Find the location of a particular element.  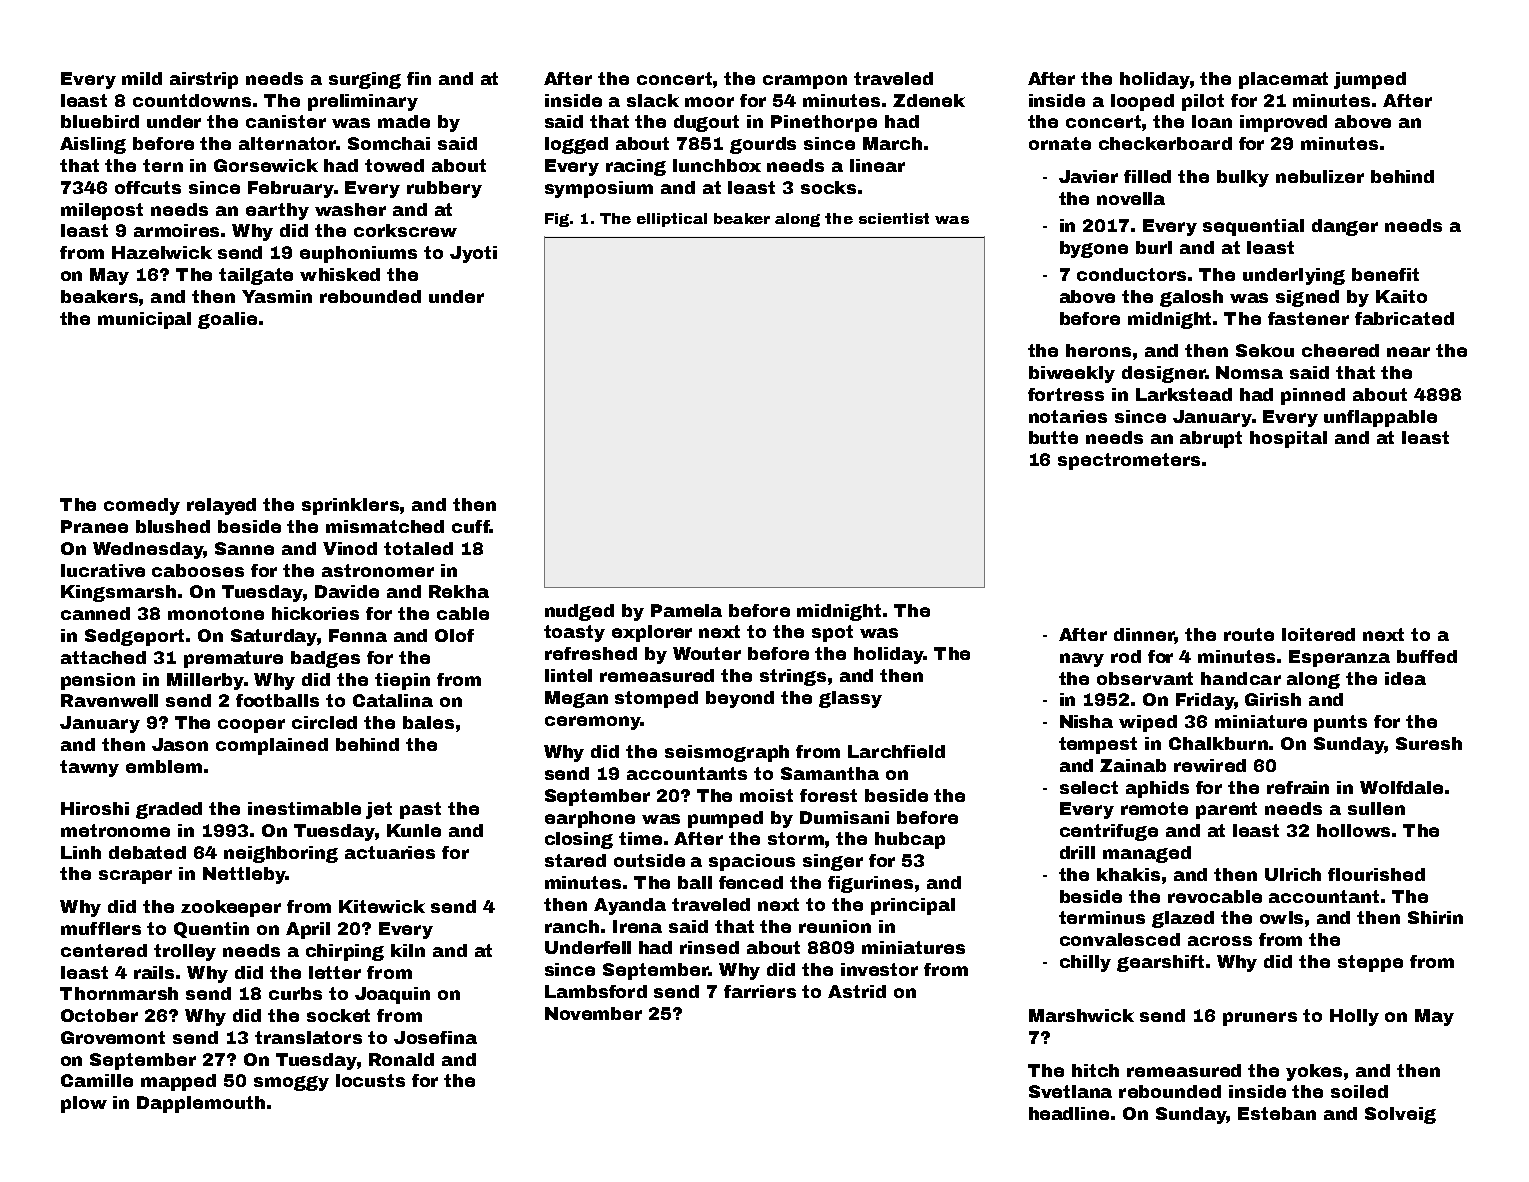

plow is located at coordinates (84, 1104).
